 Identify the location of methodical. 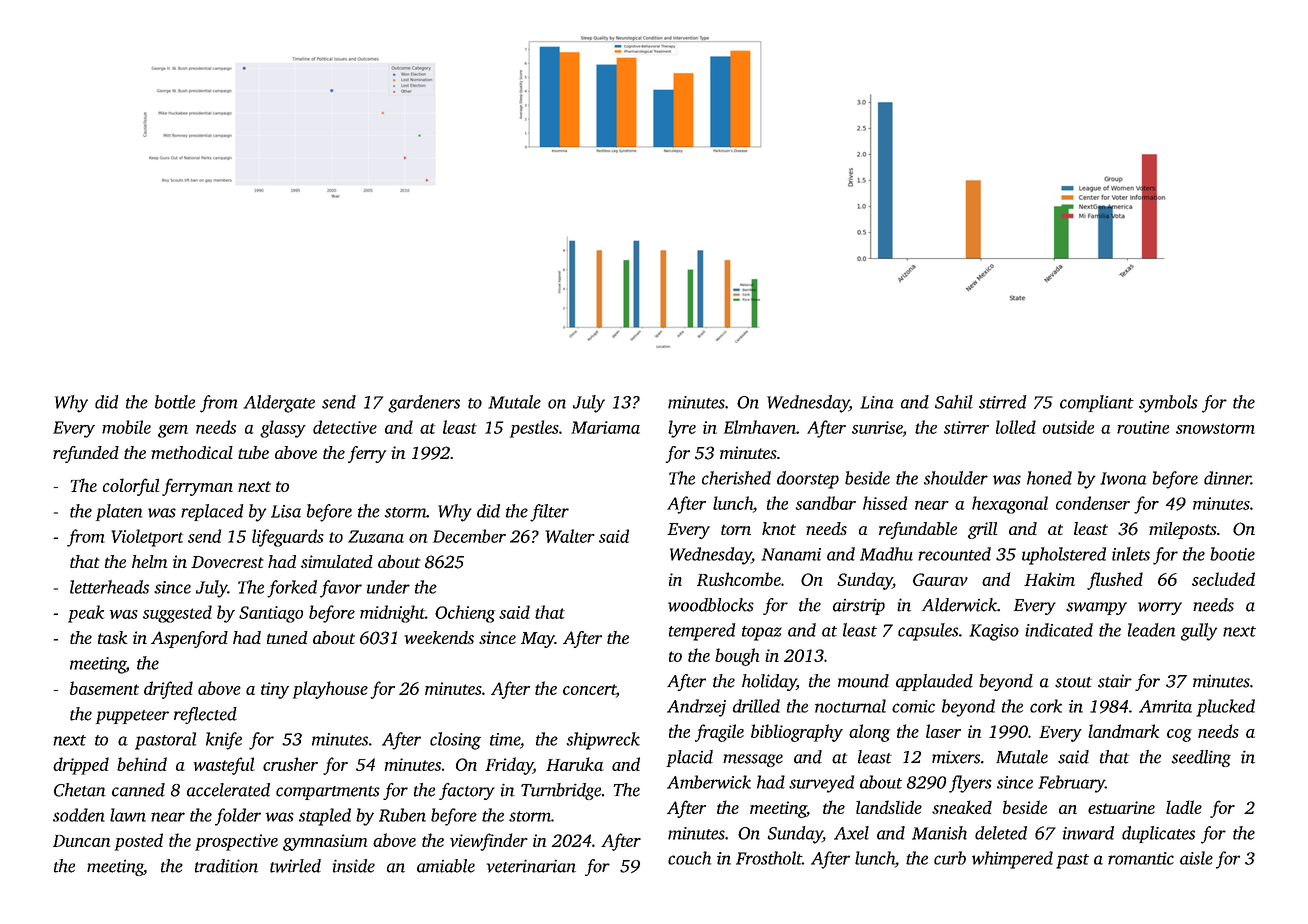
(192, 452).
